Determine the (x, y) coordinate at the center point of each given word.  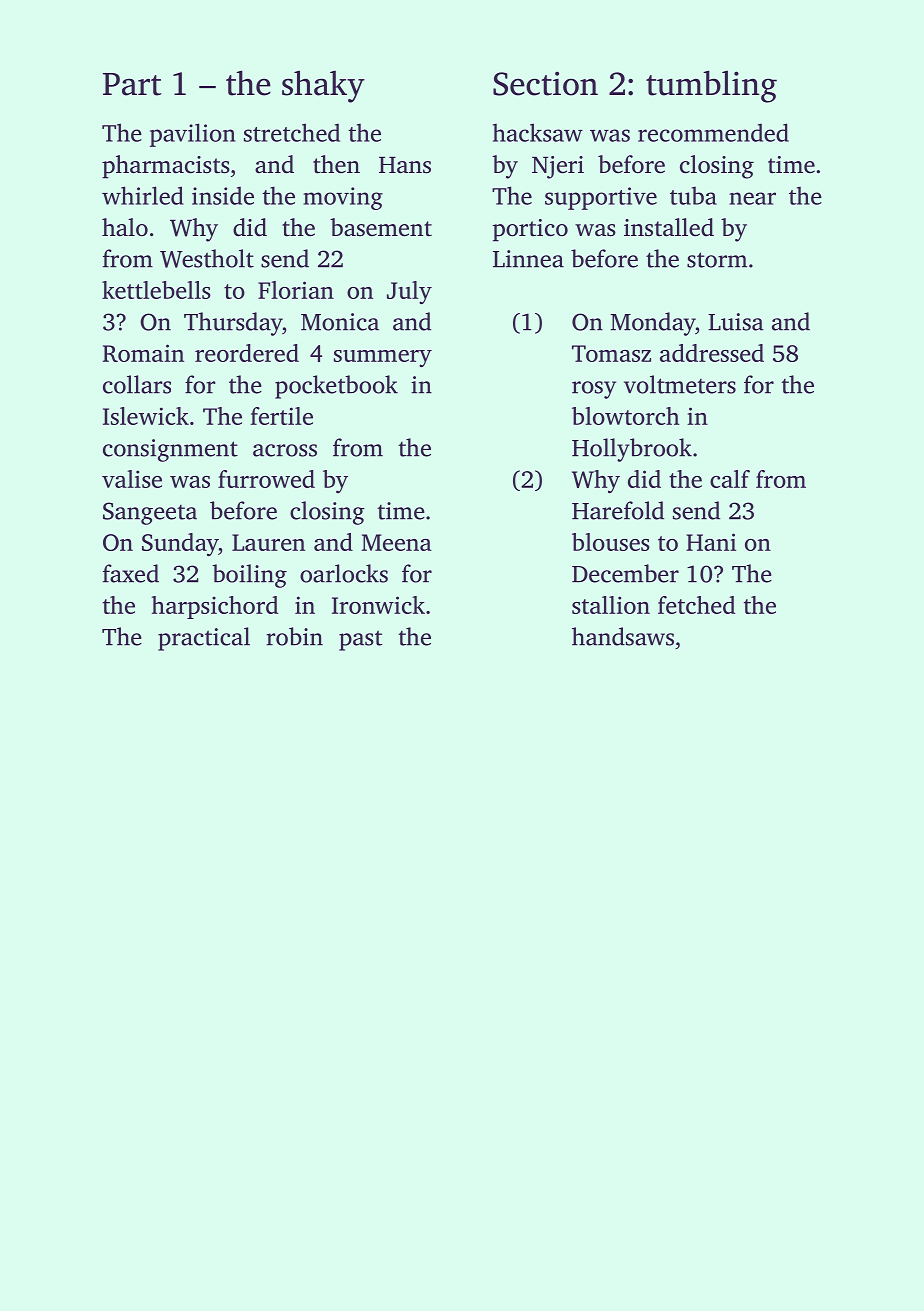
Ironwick (378, 605)
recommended (713, 132)
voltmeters (680, 384)
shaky (323, 86)
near (752, 198)
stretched (292, 132)
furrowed (266, 479)
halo (125, 227)
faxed (131, 573)
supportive (601, 198)
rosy (594, 390)
